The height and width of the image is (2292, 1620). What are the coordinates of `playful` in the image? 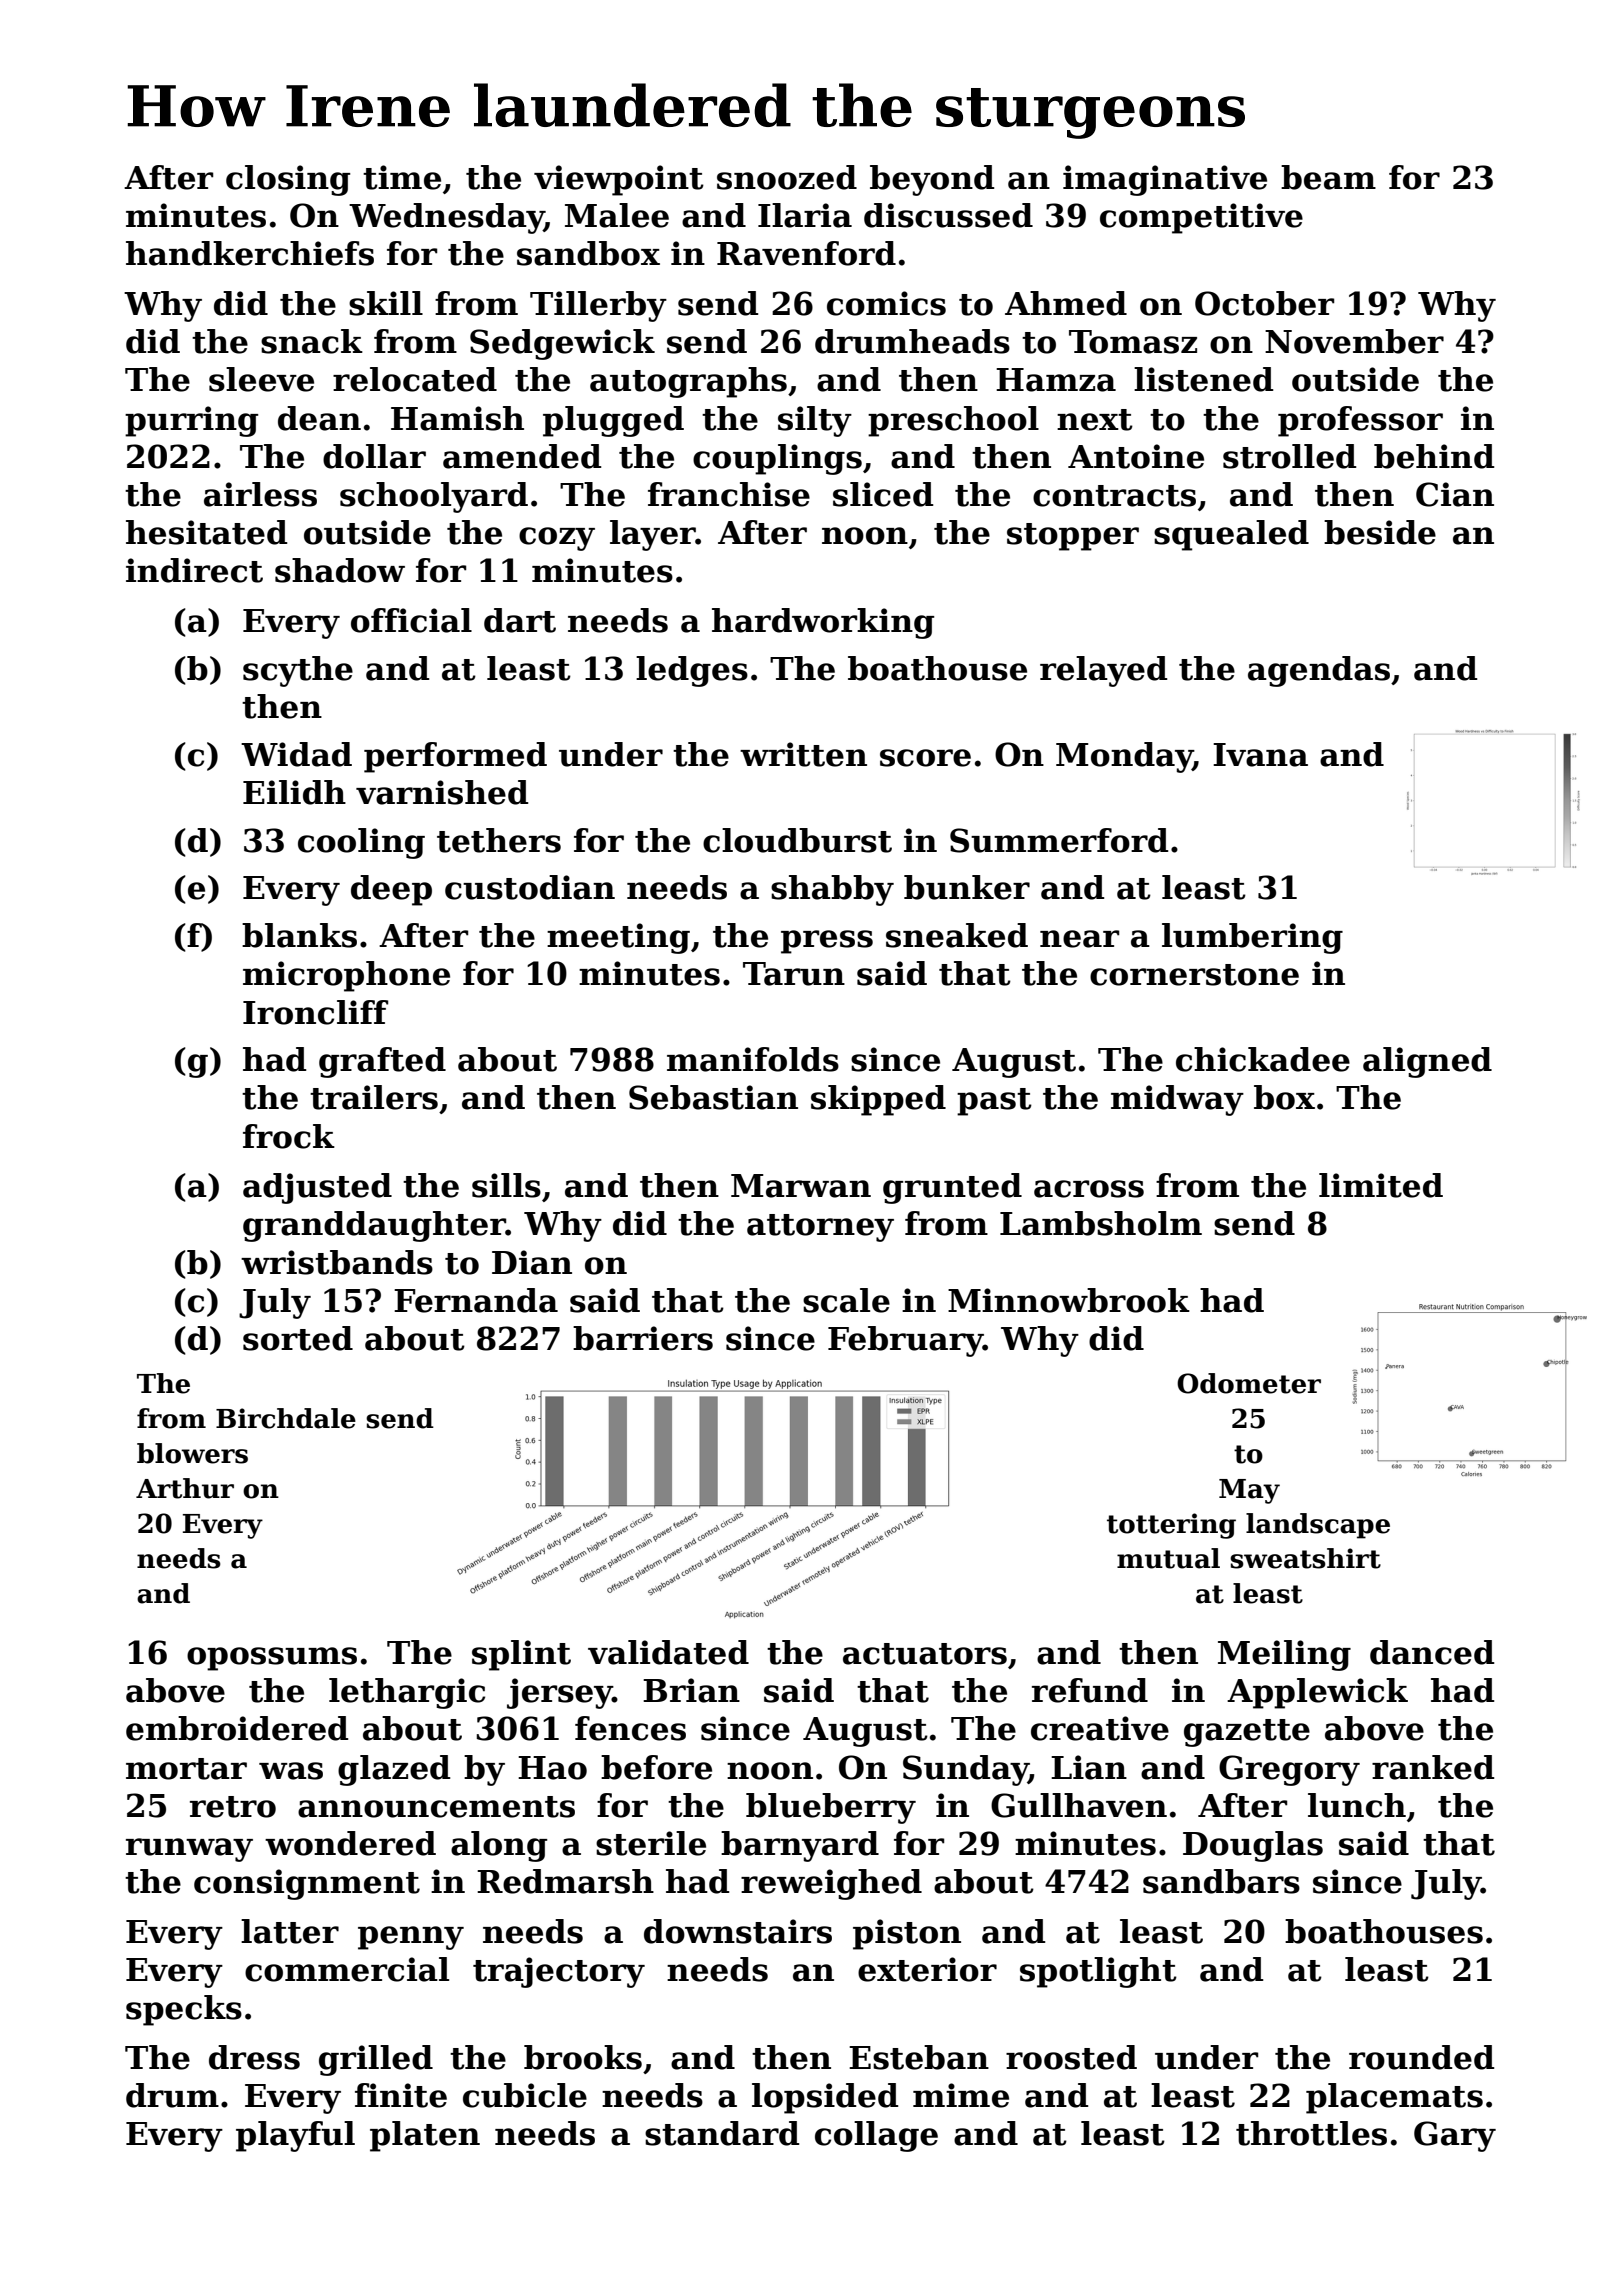 It's located at (295, 2136).
